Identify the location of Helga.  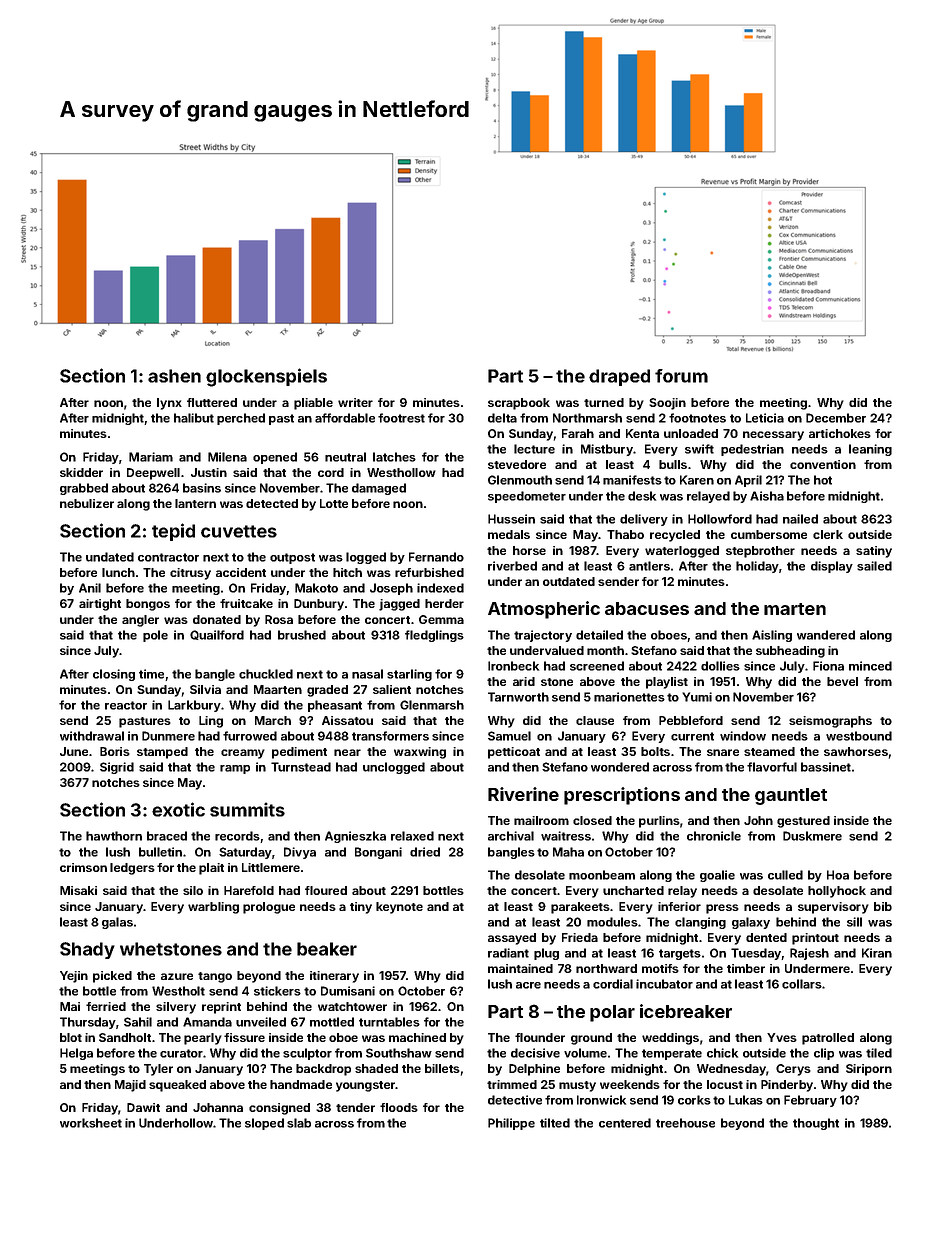
(76, 1054).
